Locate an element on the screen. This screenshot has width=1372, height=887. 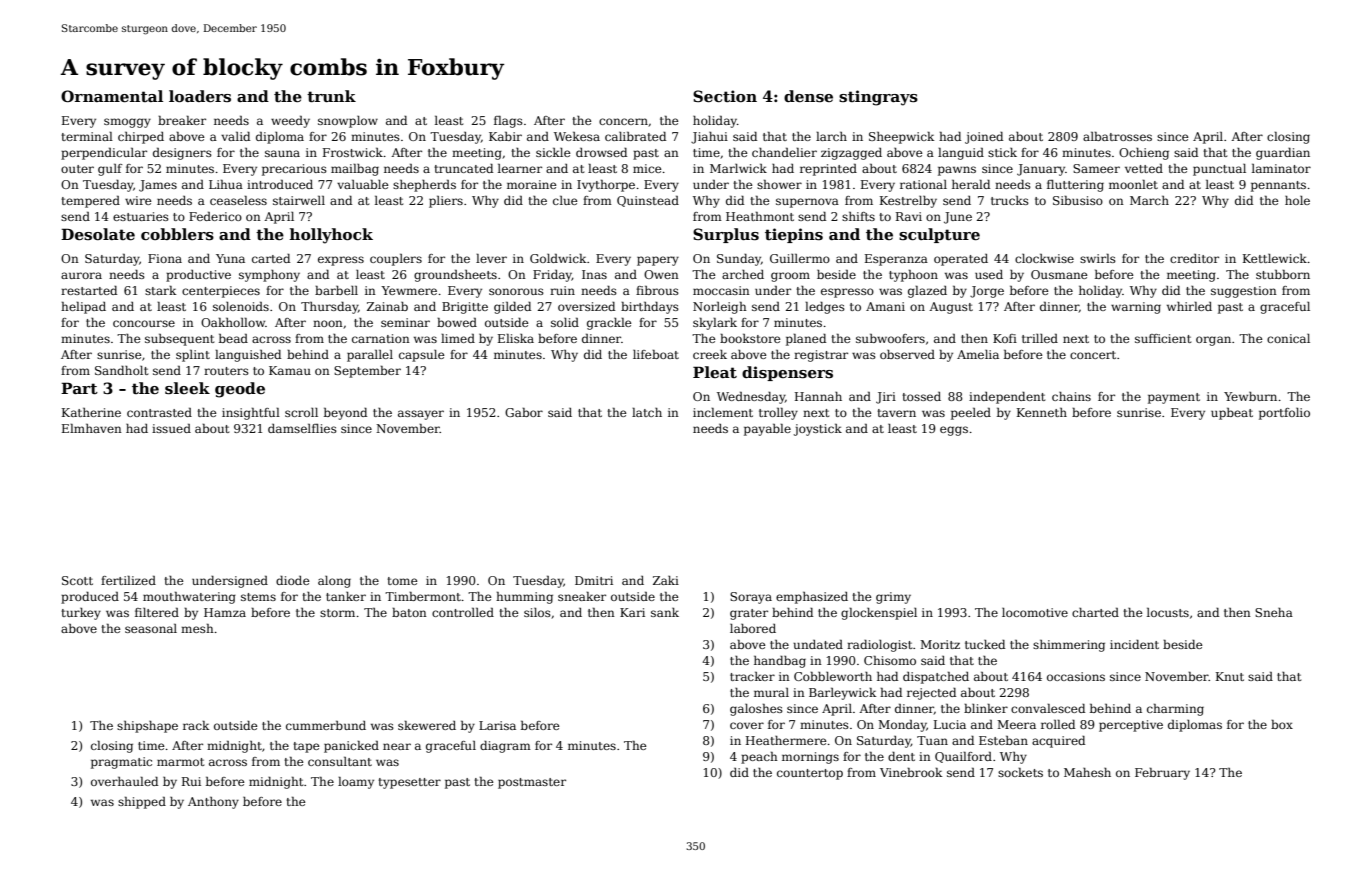
portfolio is located at coordinates (1284, 414).
